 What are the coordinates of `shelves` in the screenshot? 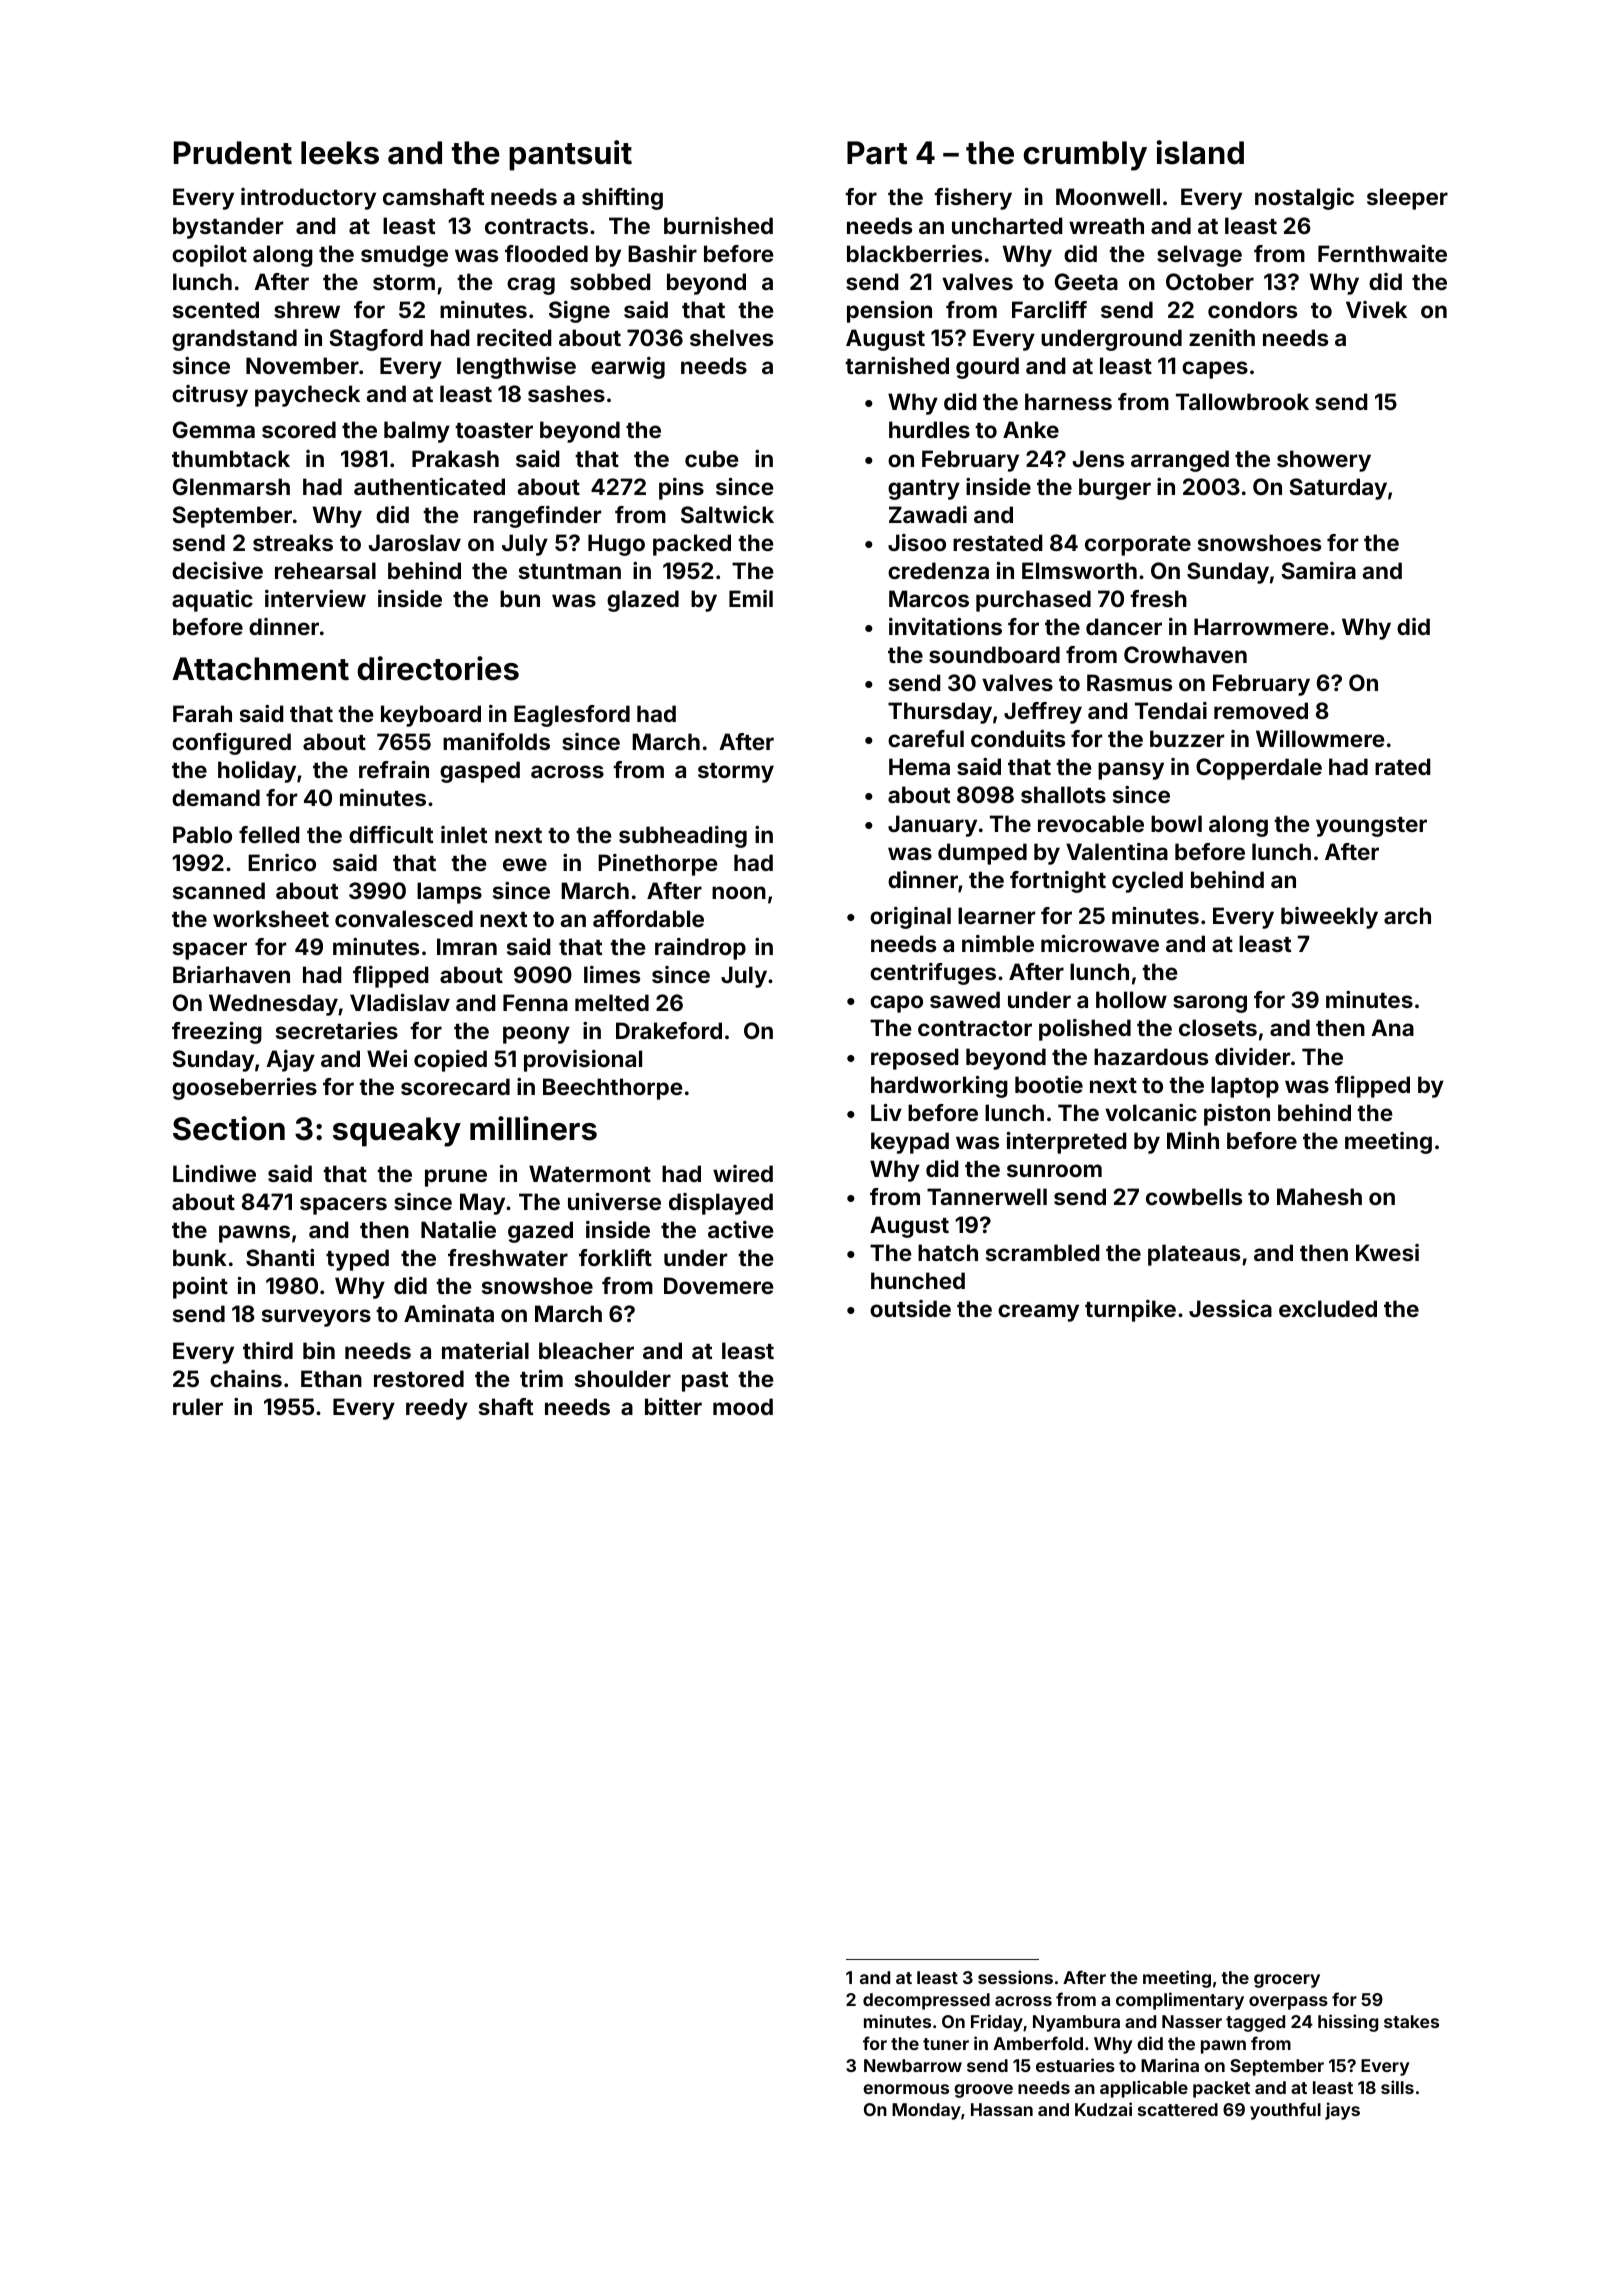 It's located at (731, 337).
